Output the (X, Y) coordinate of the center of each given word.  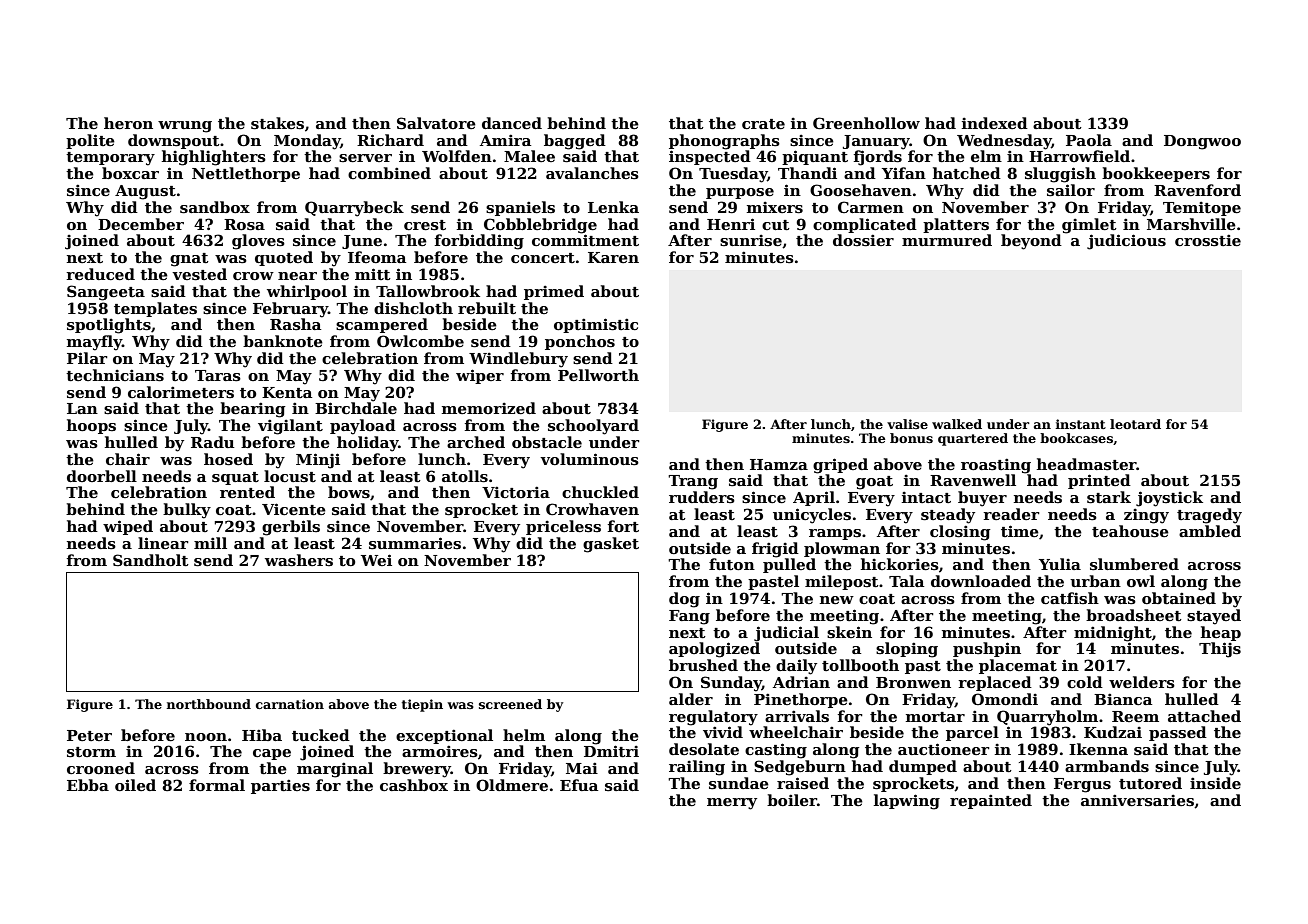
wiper (480, 376)
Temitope (1202, 208)
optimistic (596, 325)
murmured (947, 240)
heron (128, 123)
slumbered (1134, 564)
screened (510, 704)
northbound (209, 704)
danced (512, 123)
